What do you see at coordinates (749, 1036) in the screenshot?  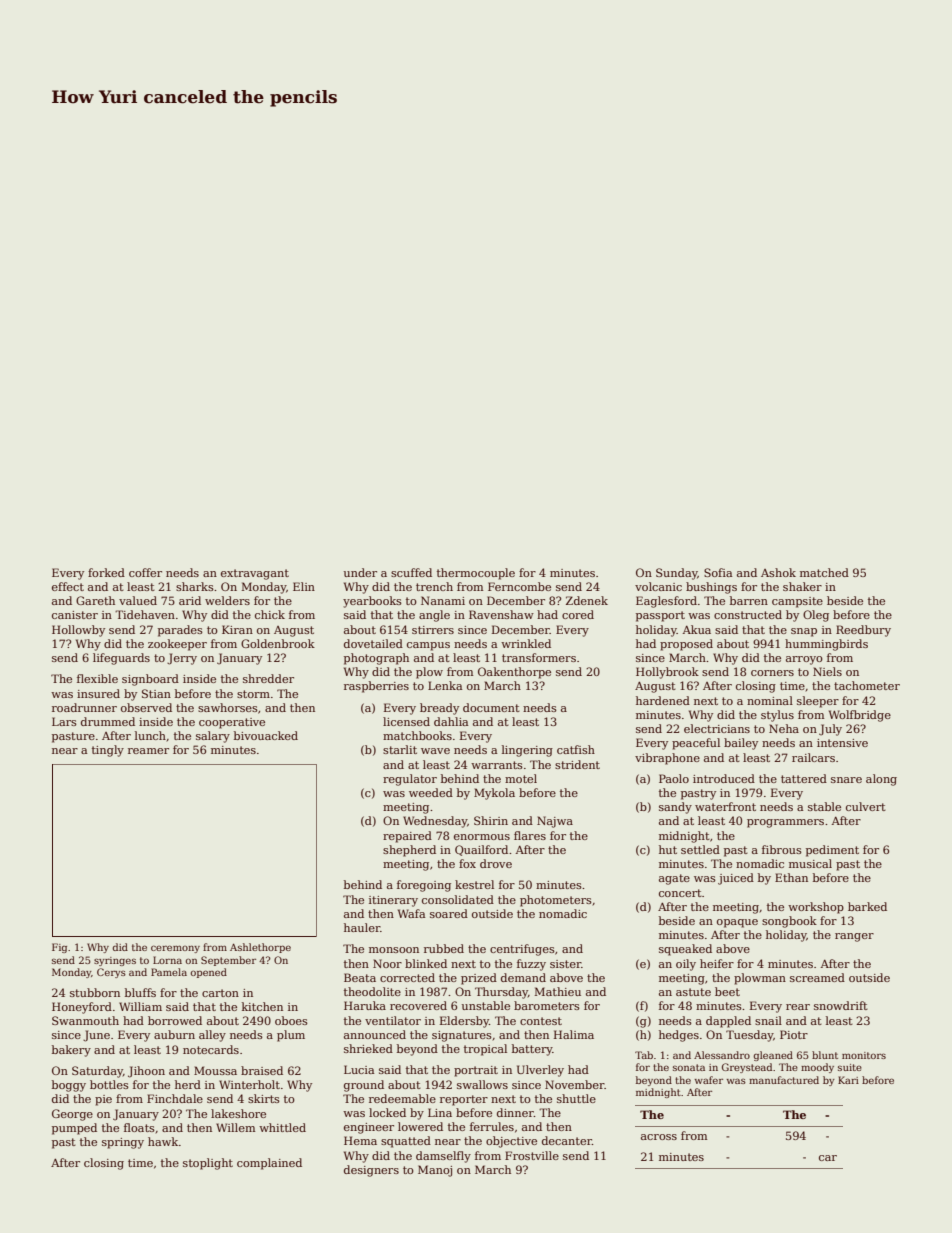 I see `Tuesday` at bounding box center [749, 1036].
